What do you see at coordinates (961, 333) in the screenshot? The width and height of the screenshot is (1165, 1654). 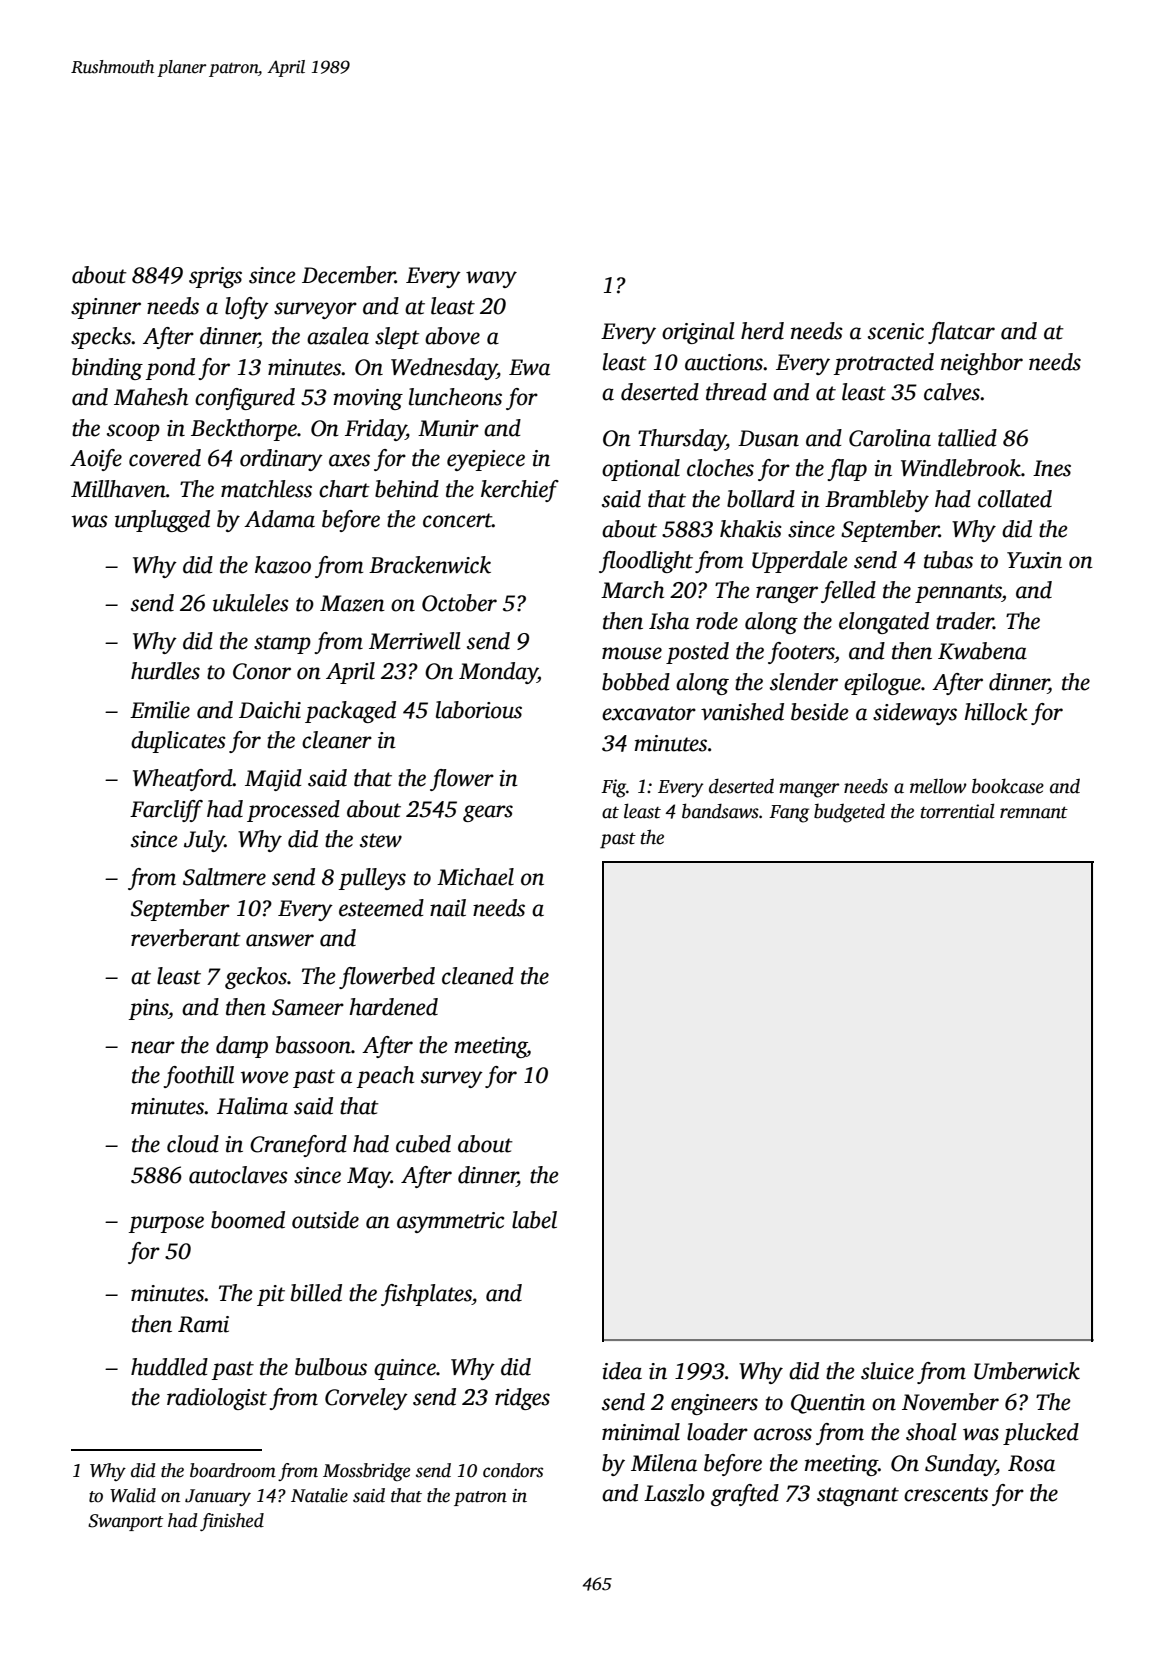 I see `flatcar` at bounding box center [961, 333].
